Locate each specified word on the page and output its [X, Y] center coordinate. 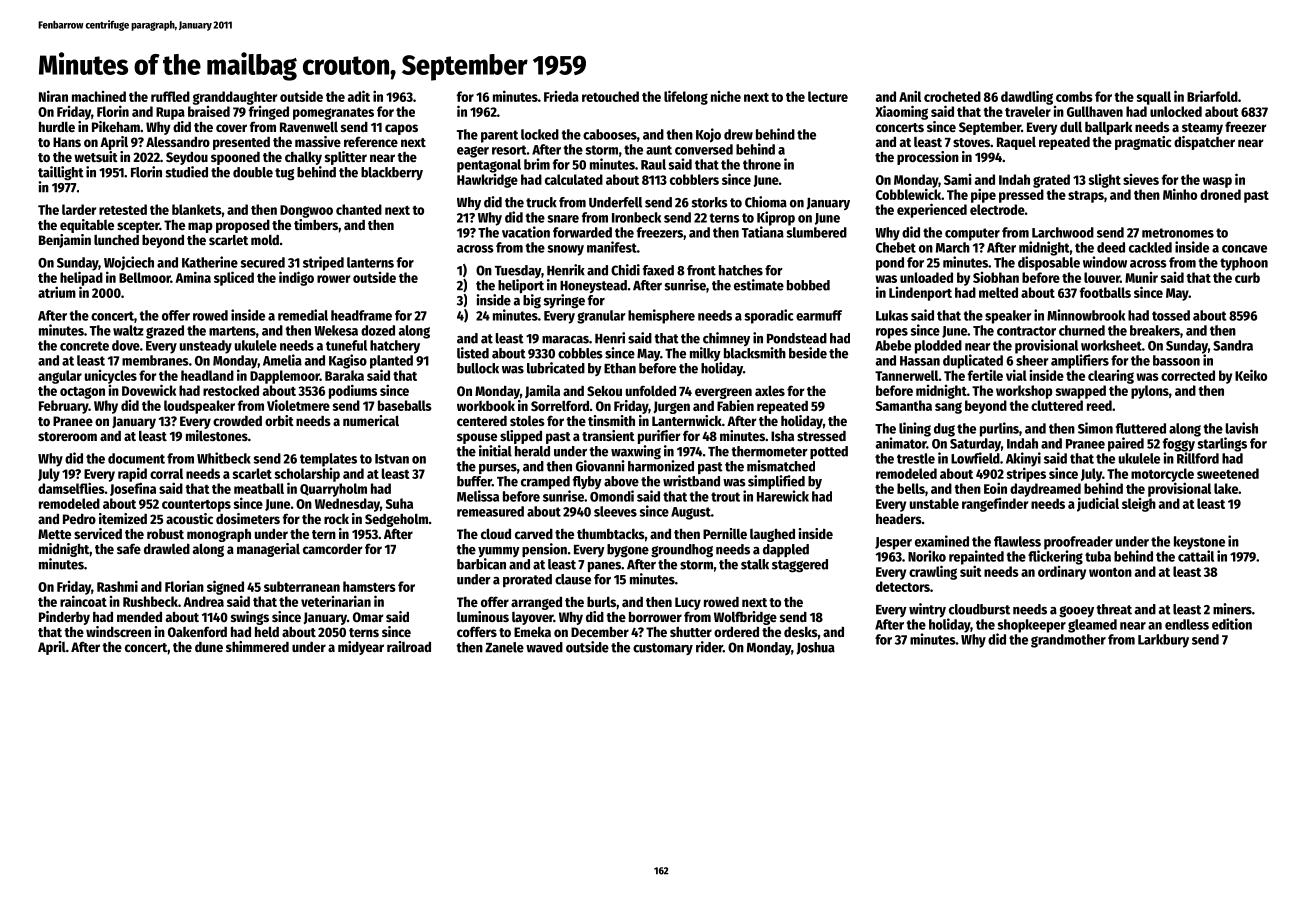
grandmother [1068, 641]
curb [1247, 277]
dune [209, 647]
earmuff [819, 315]
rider [709, 647]
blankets [196, 209]
